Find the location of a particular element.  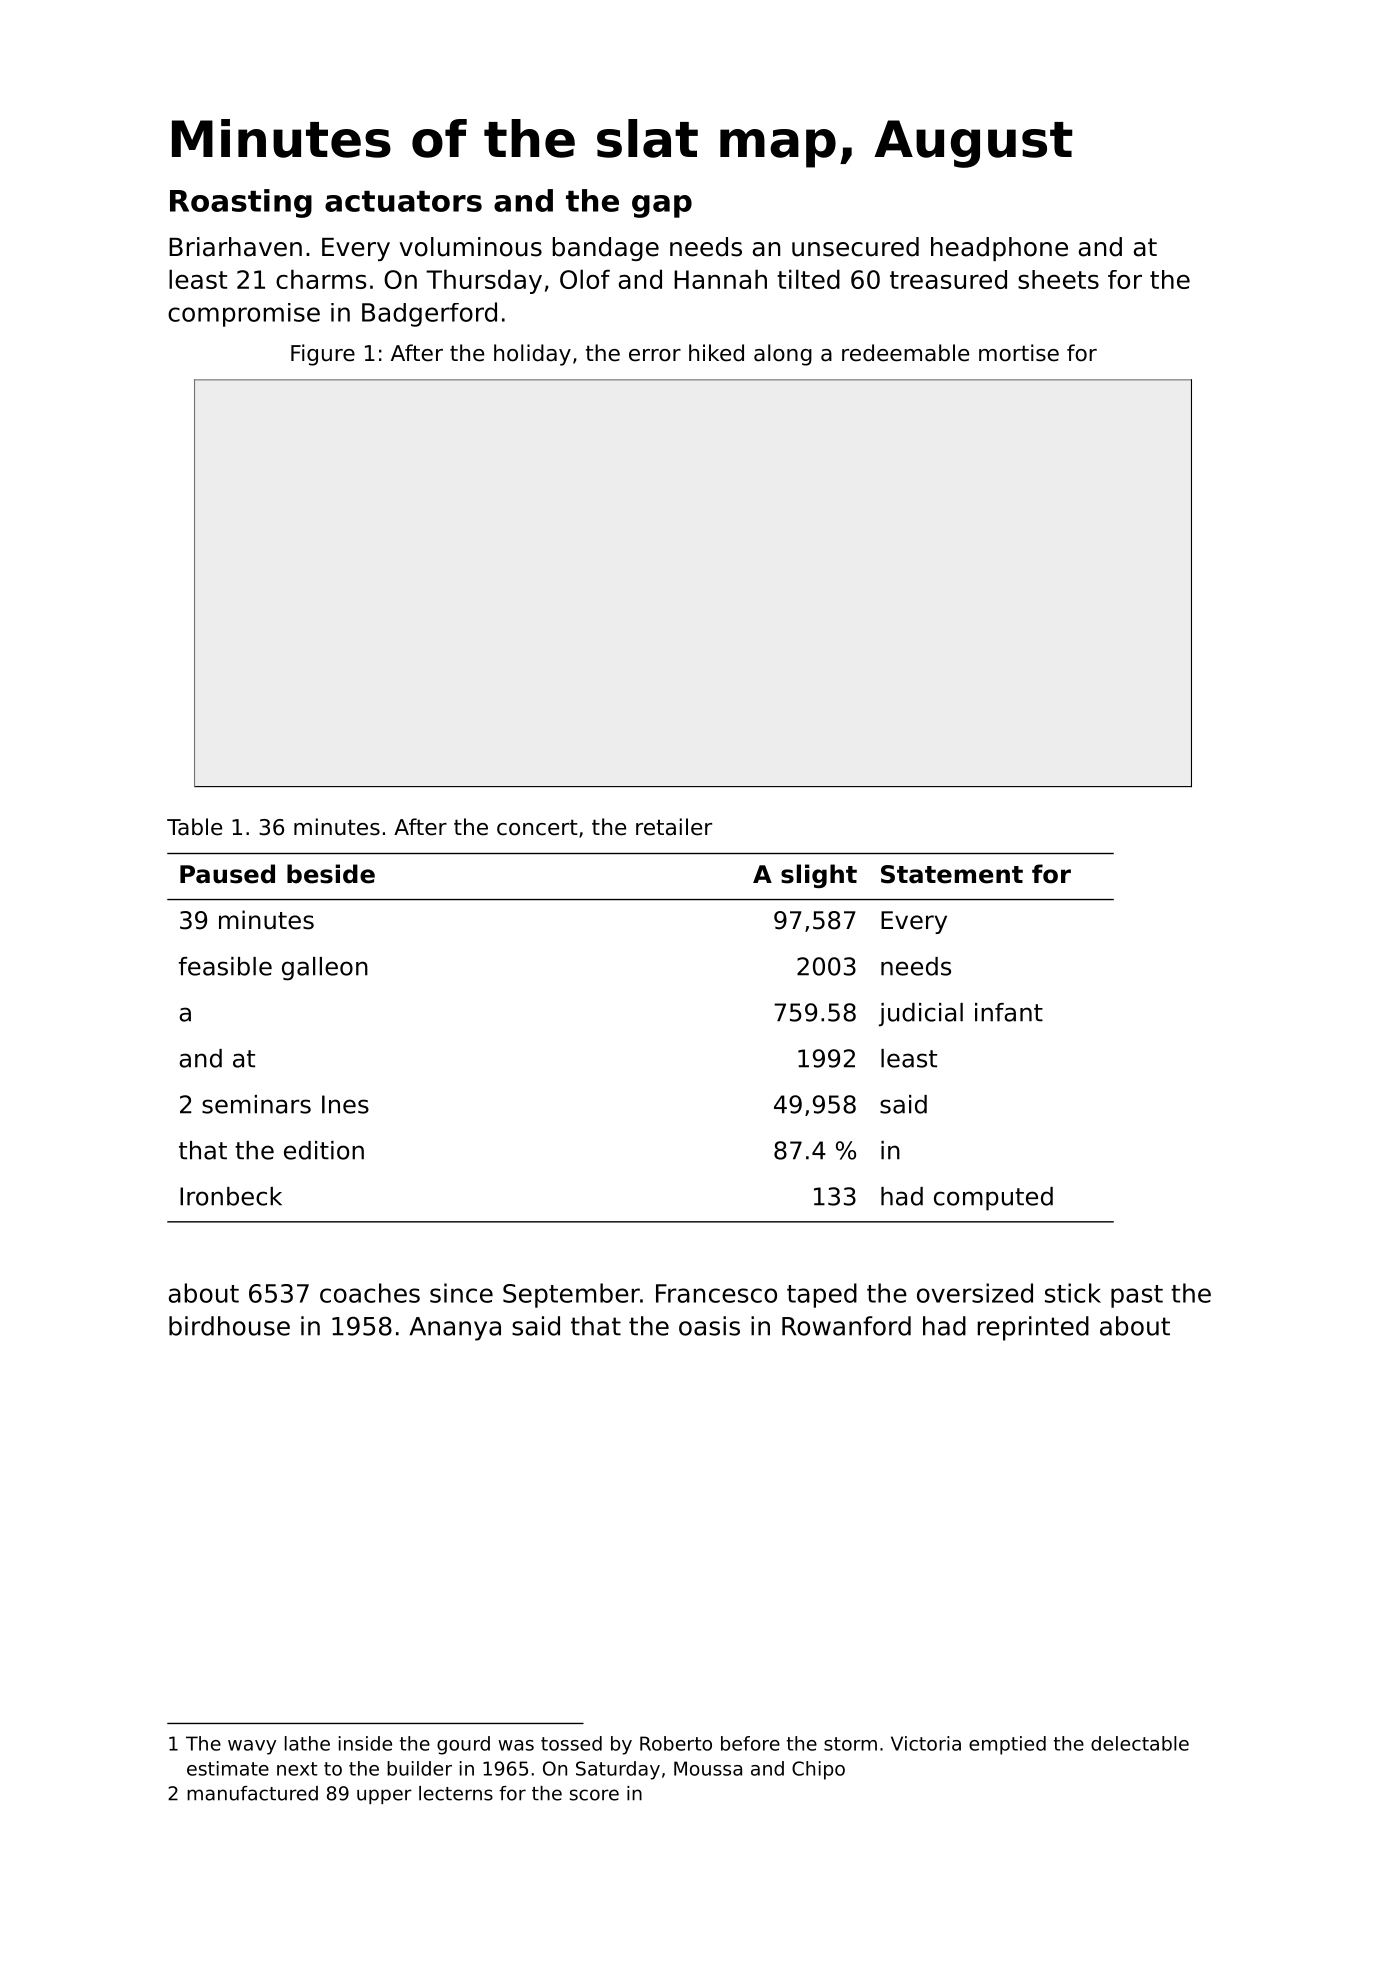

concert is located at coordinates (537, 827).
